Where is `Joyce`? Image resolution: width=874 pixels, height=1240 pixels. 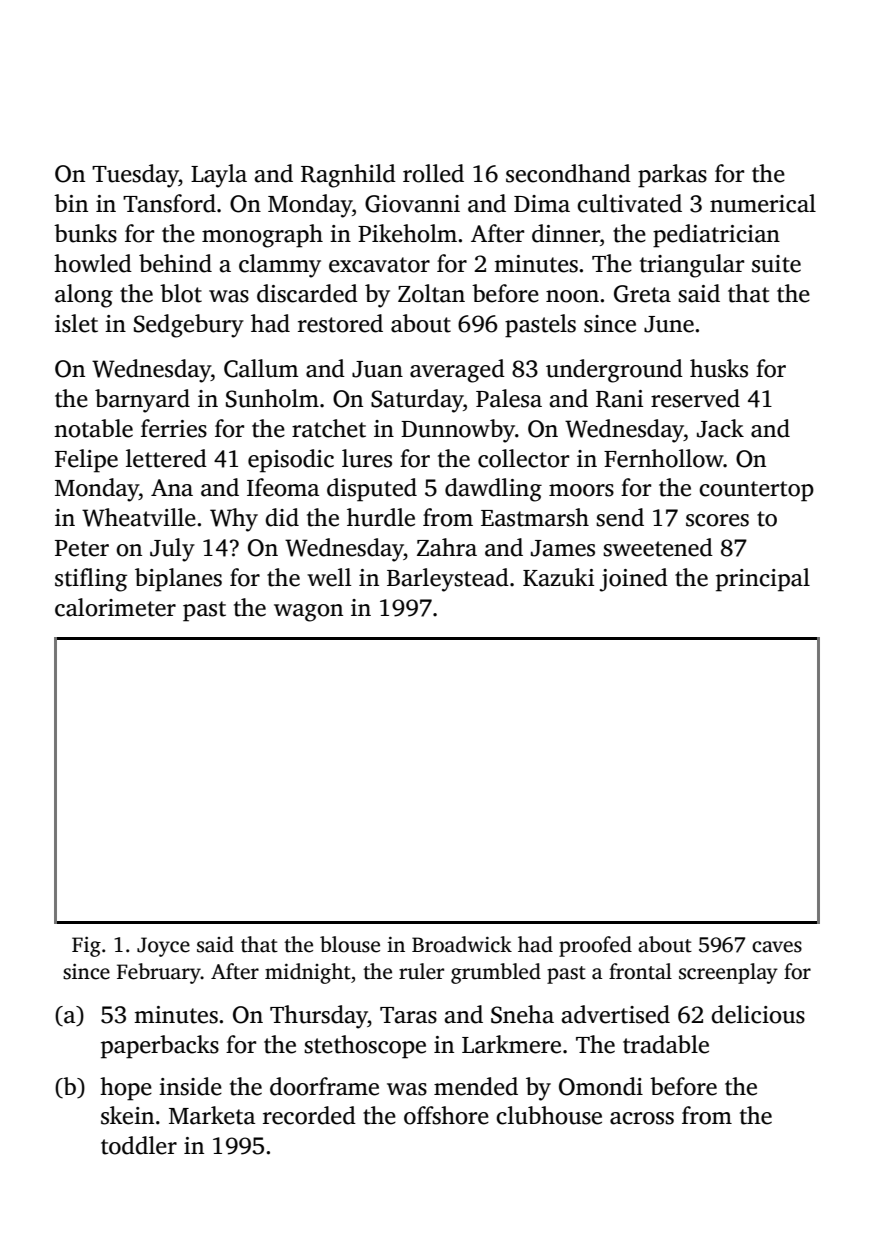 Joyce is located at coordinates (163, 947).
